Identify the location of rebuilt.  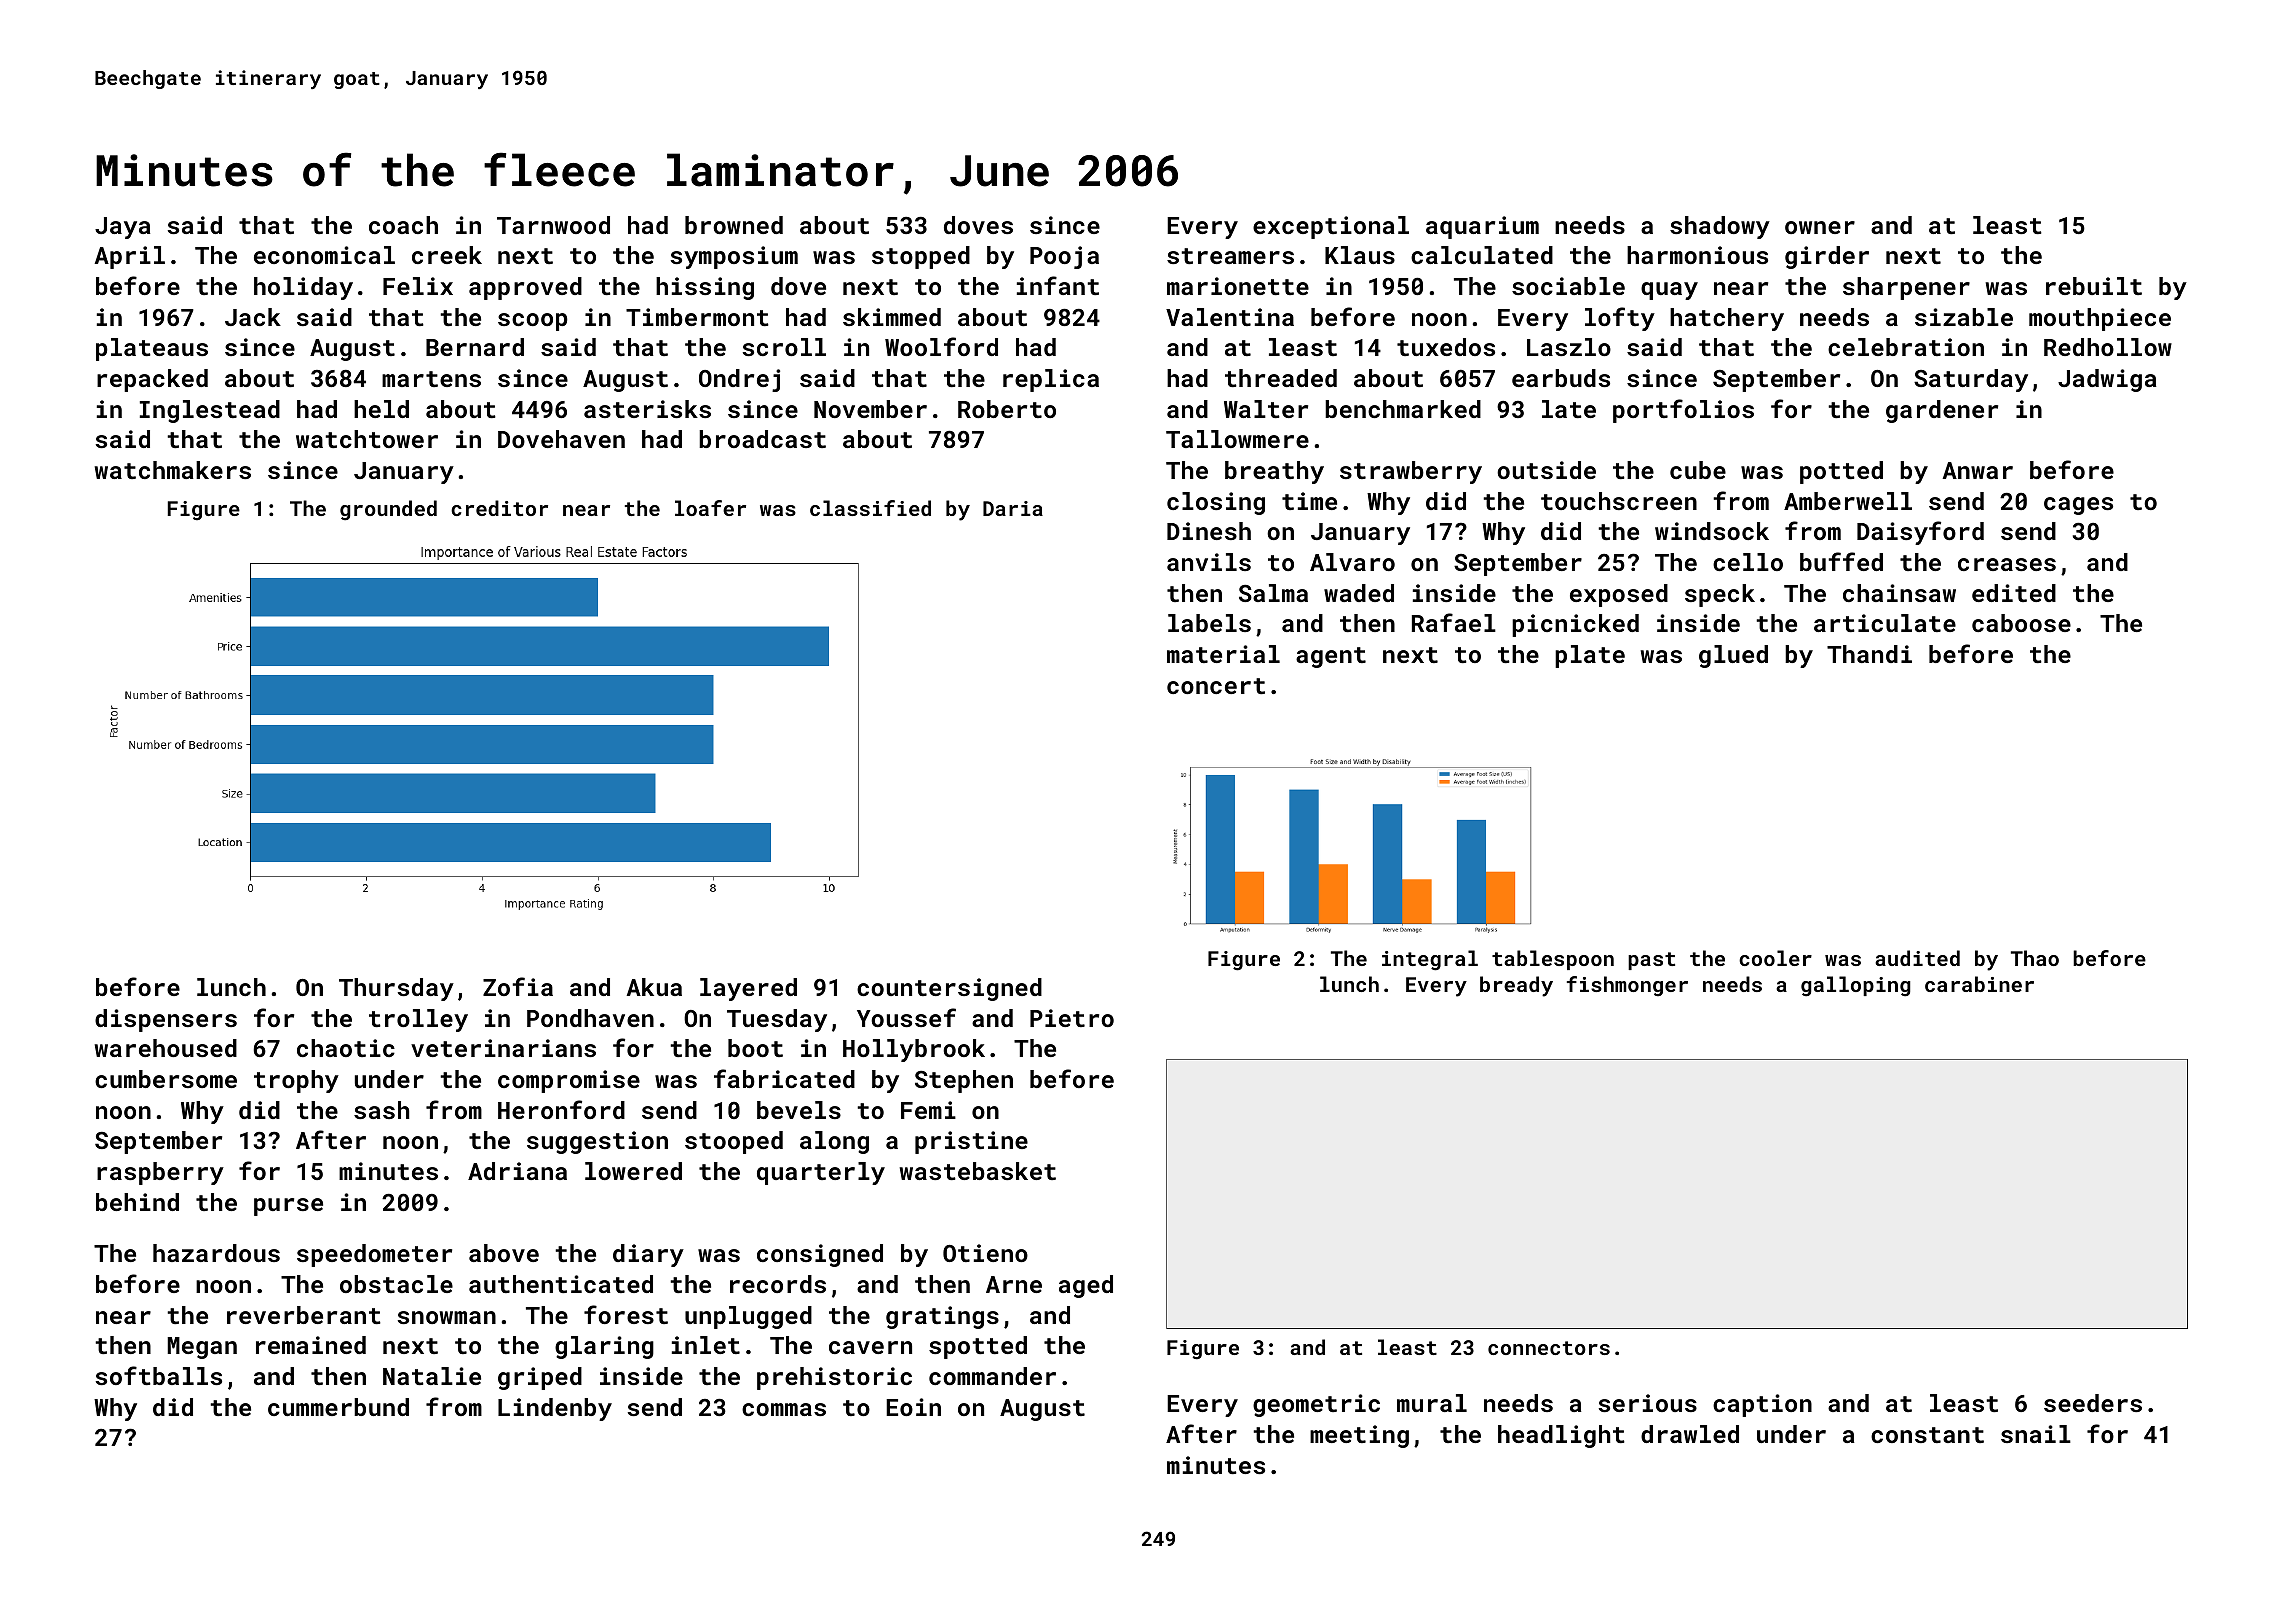
(2094, 286).
